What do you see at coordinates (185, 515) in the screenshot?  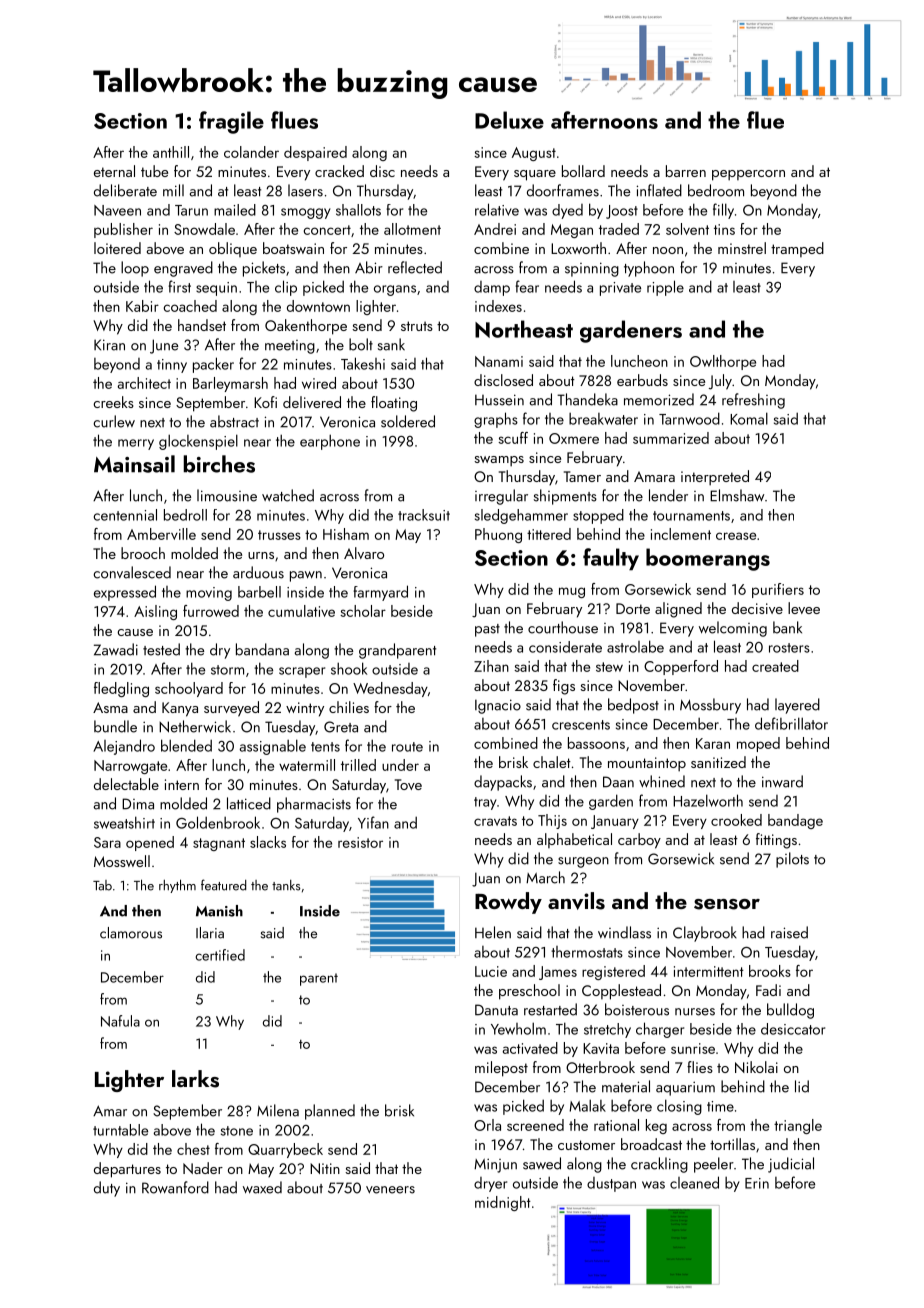 I see `bedroll` at bounding box center [185, 515].
